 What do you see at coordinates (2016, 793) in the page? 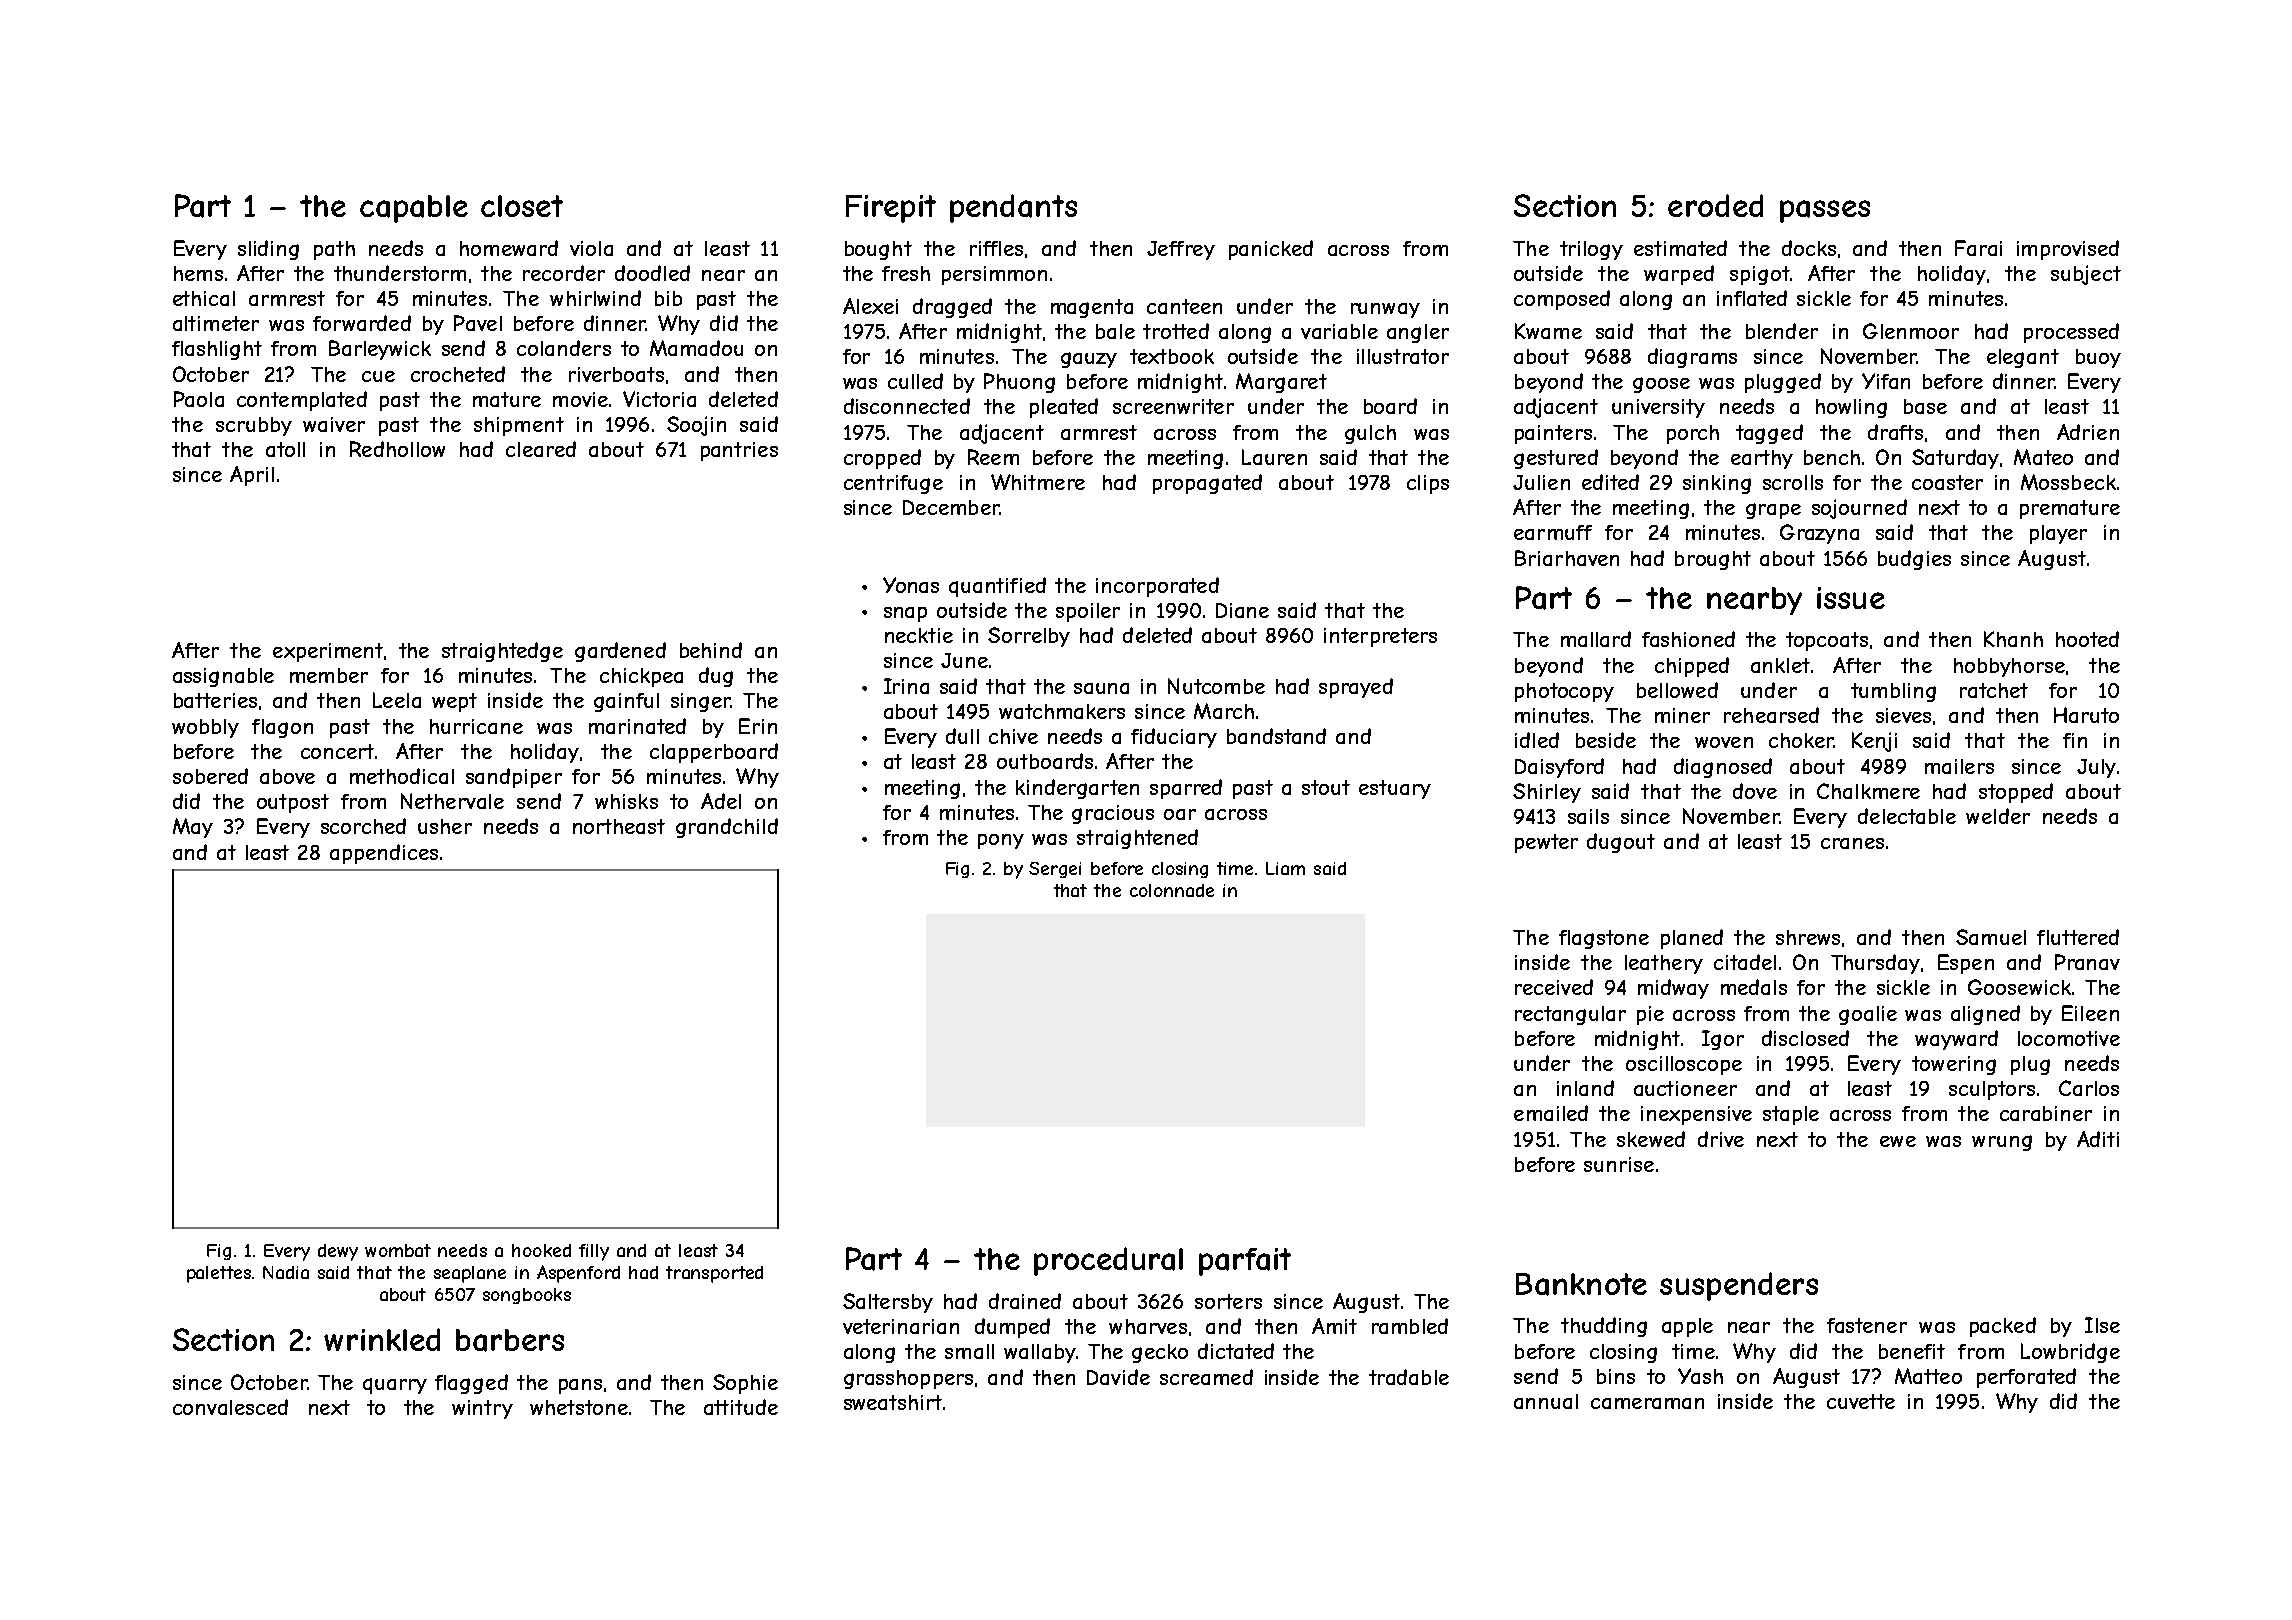
I see `stopped` at bounding box center [2016, 793].
